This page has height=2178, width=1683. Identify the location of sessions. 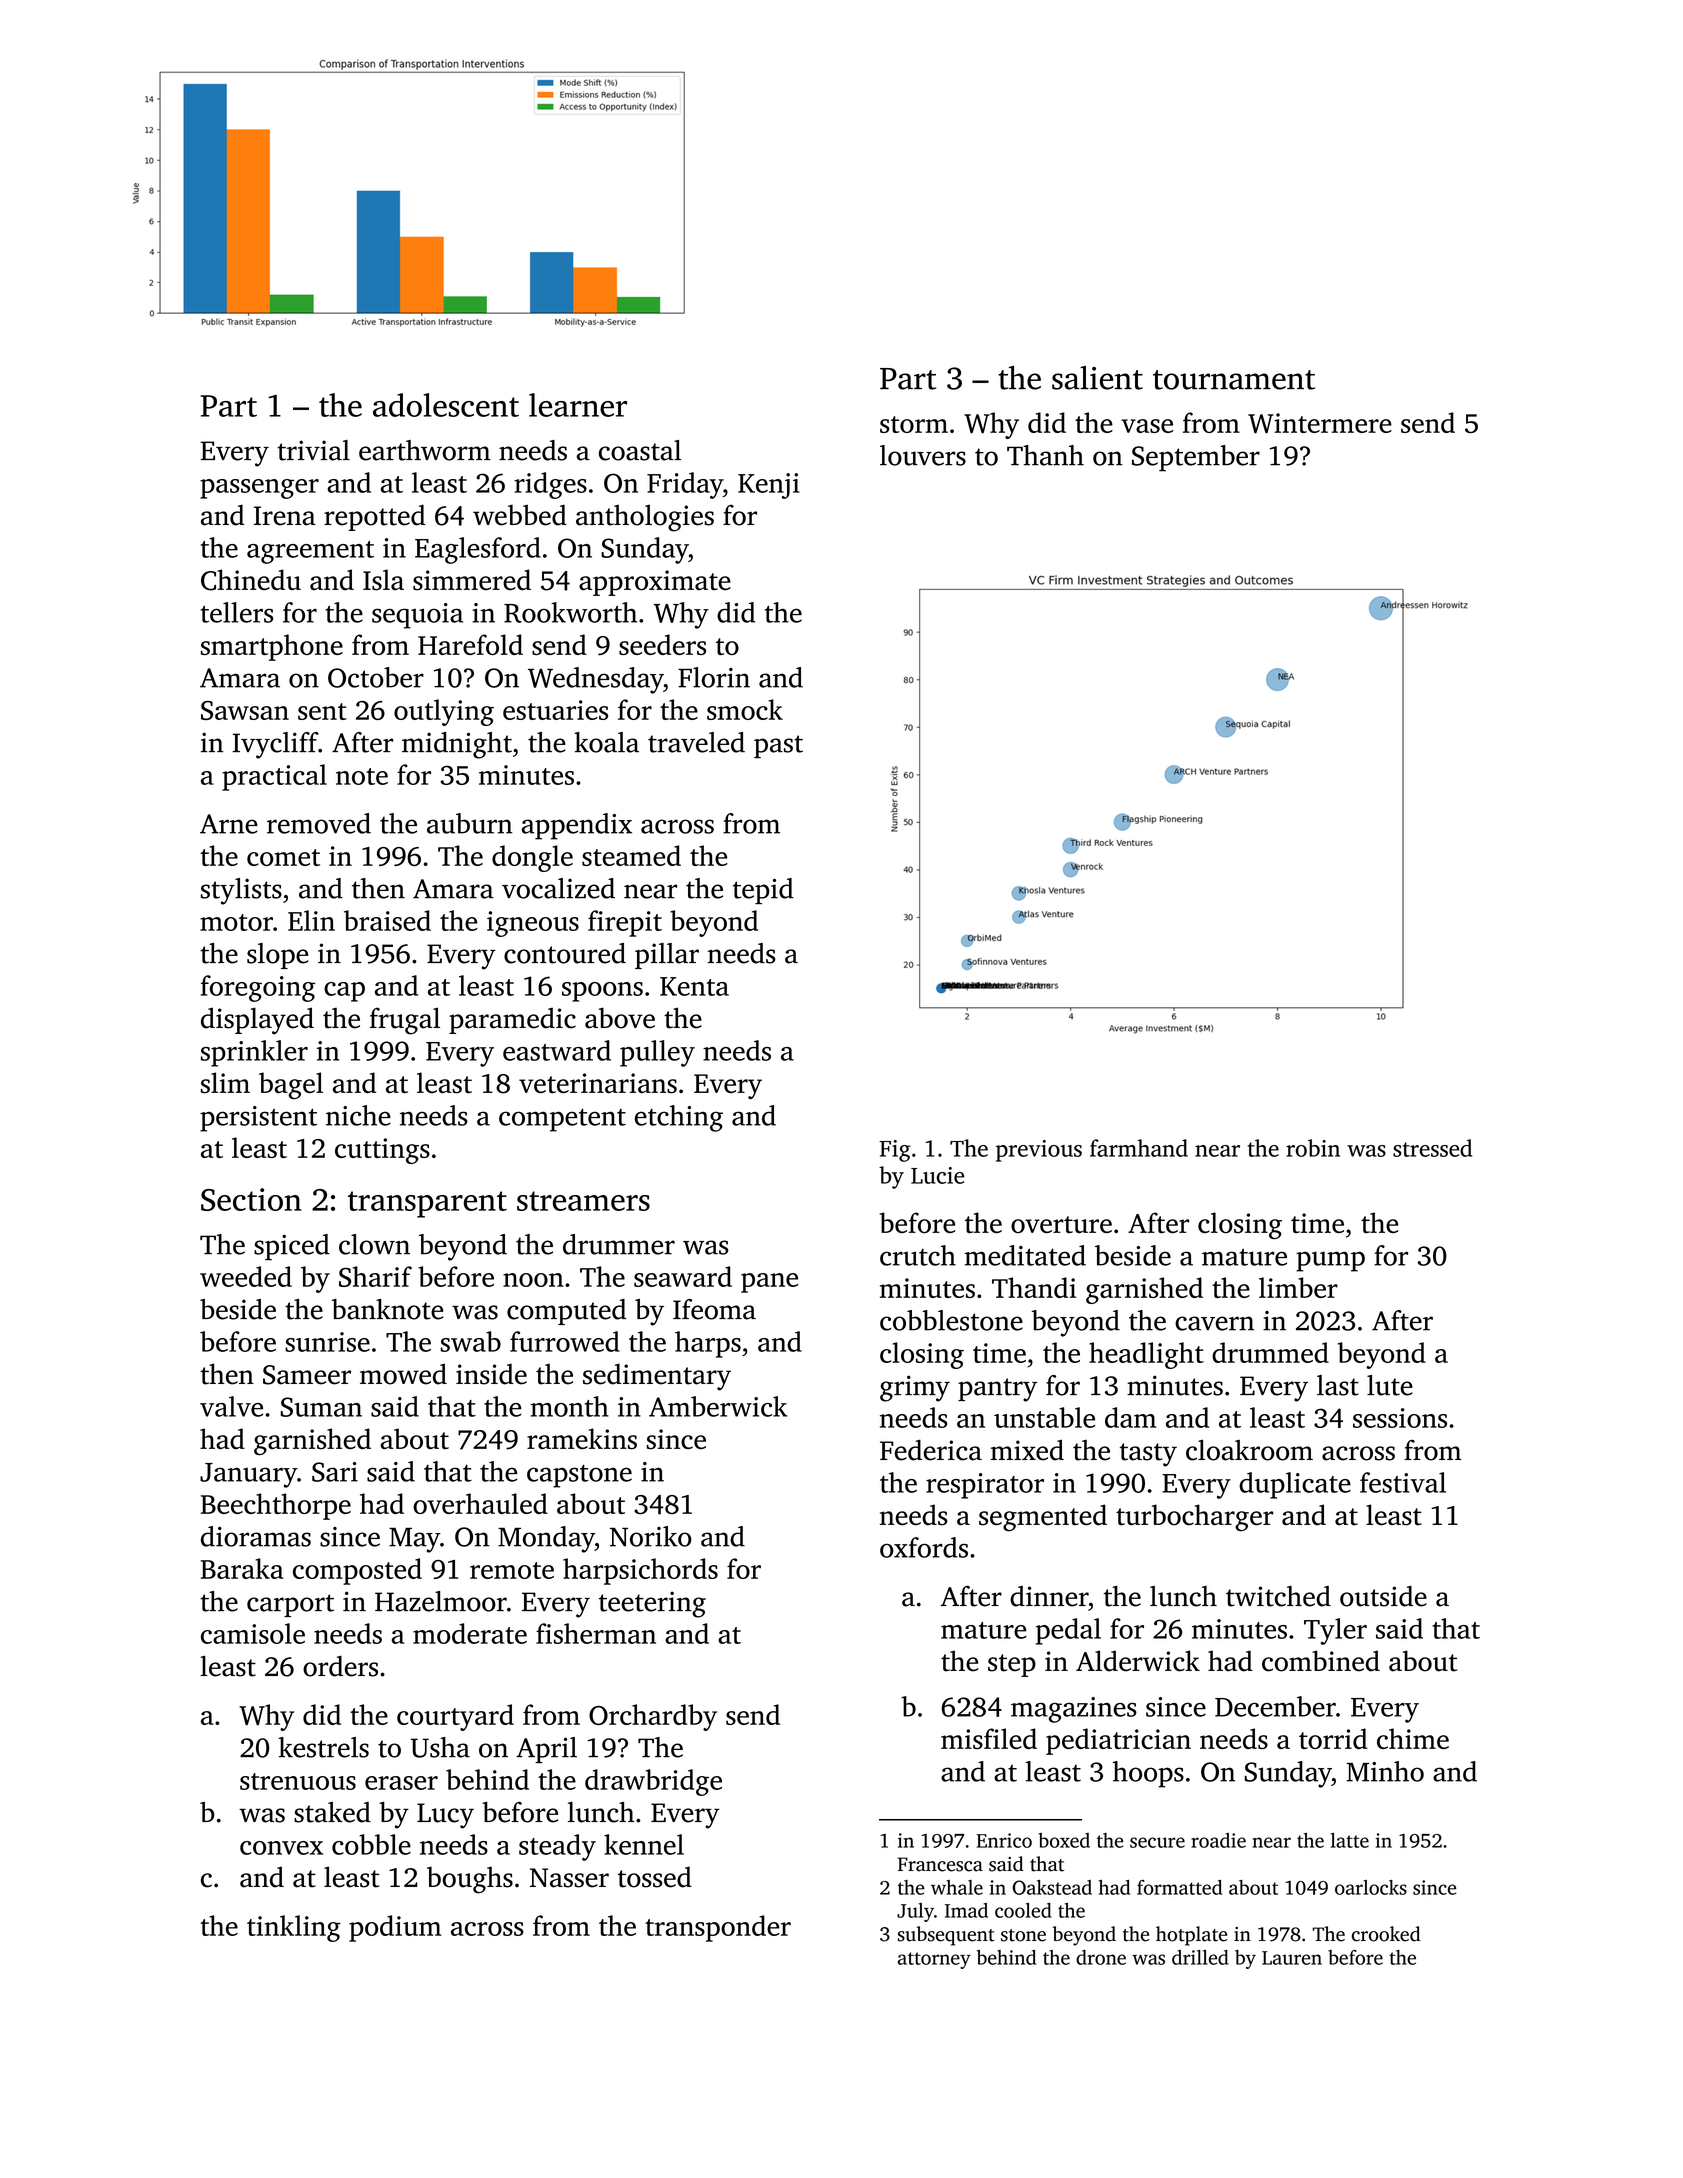
(1400, 1418).
